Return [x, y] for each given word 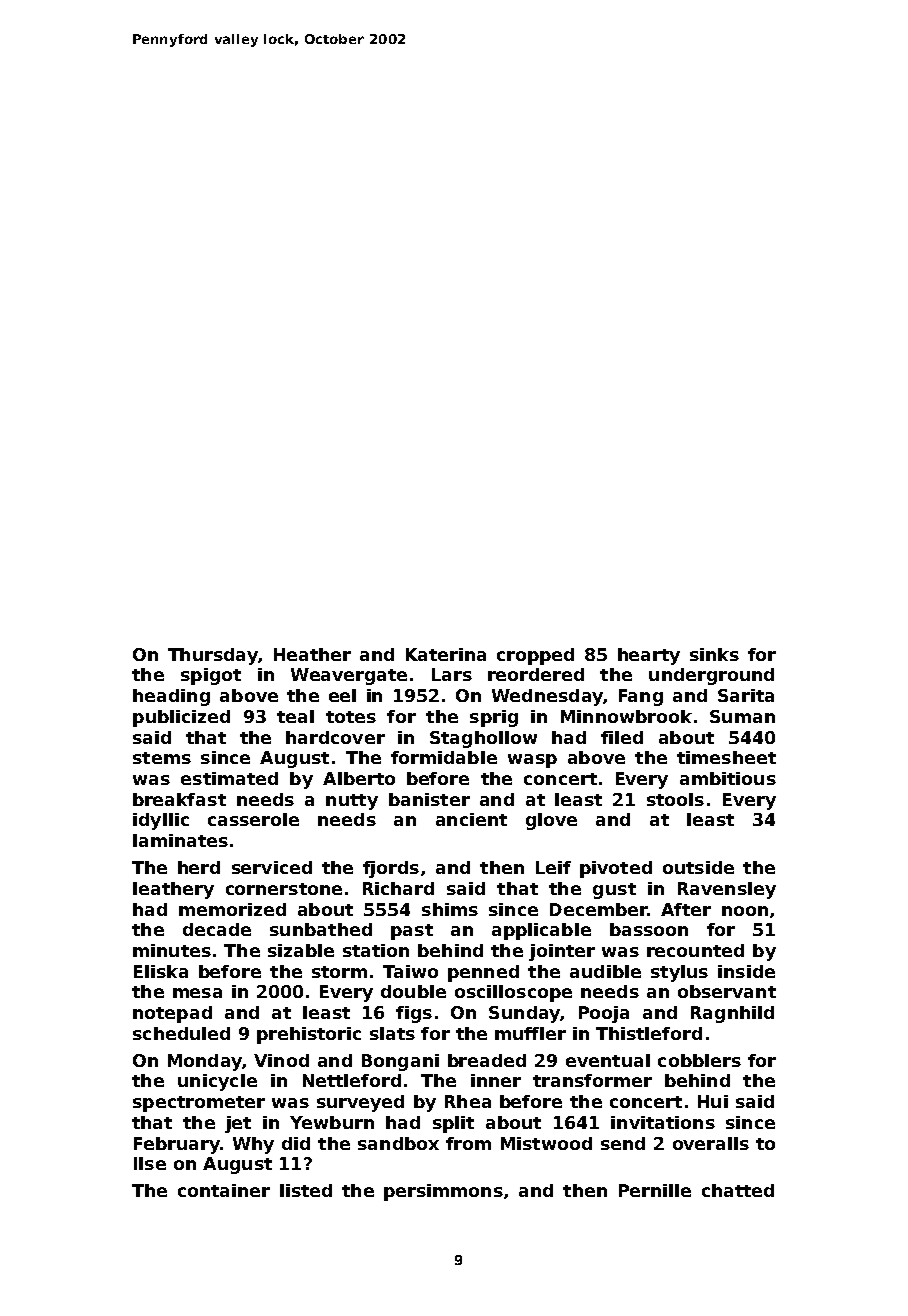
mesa [197, 993]
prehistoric [309, 1035]
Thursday [213, 656]
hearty [649, 656]
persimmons [443, 1192]
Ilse [150, 1163]
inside [746, 971]
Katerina [446, 654]
